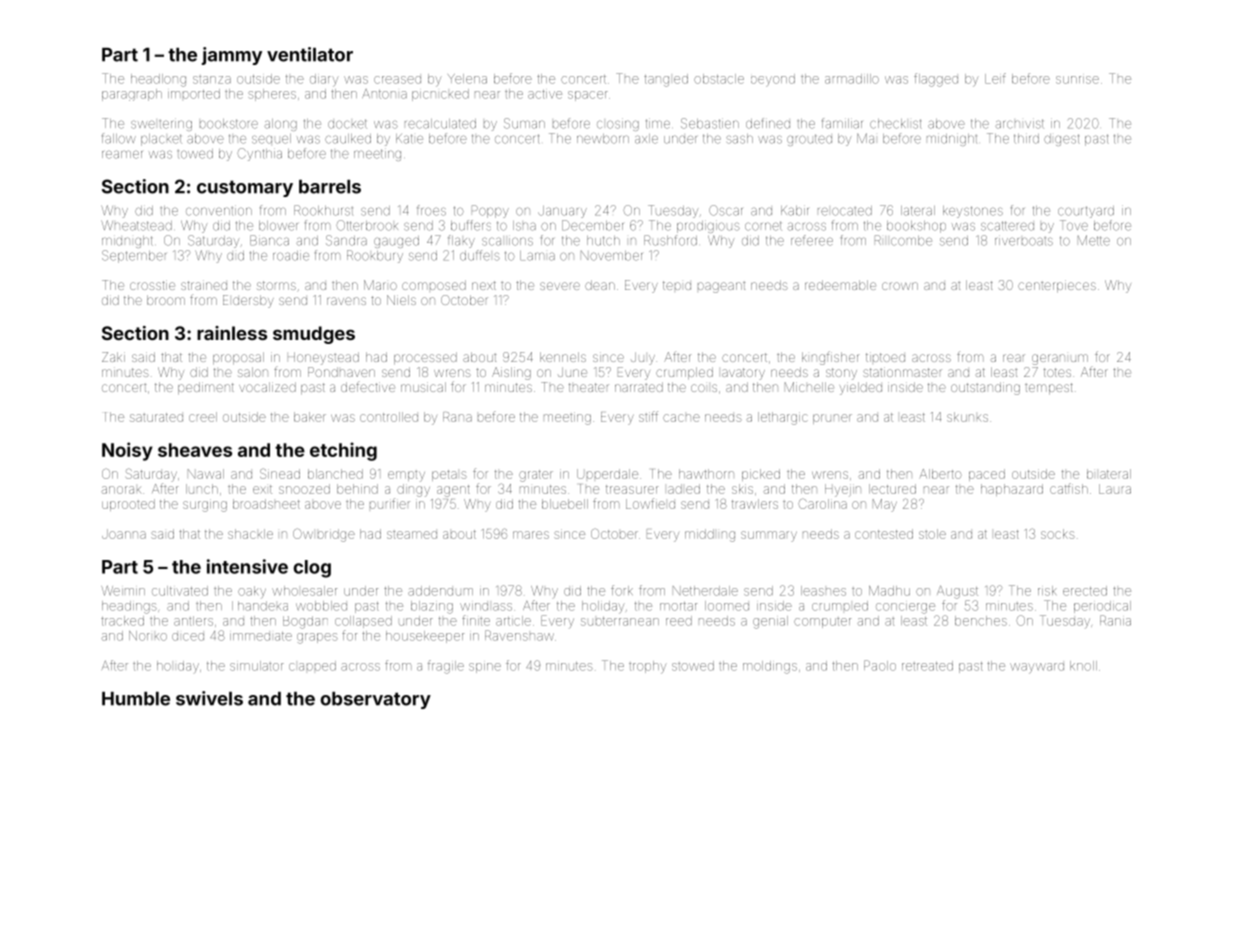 This document has width=1233, height=952. What do you see at coordinates (773, 80) in the document?
I see `beyond` at bounding box center [773, 80].
